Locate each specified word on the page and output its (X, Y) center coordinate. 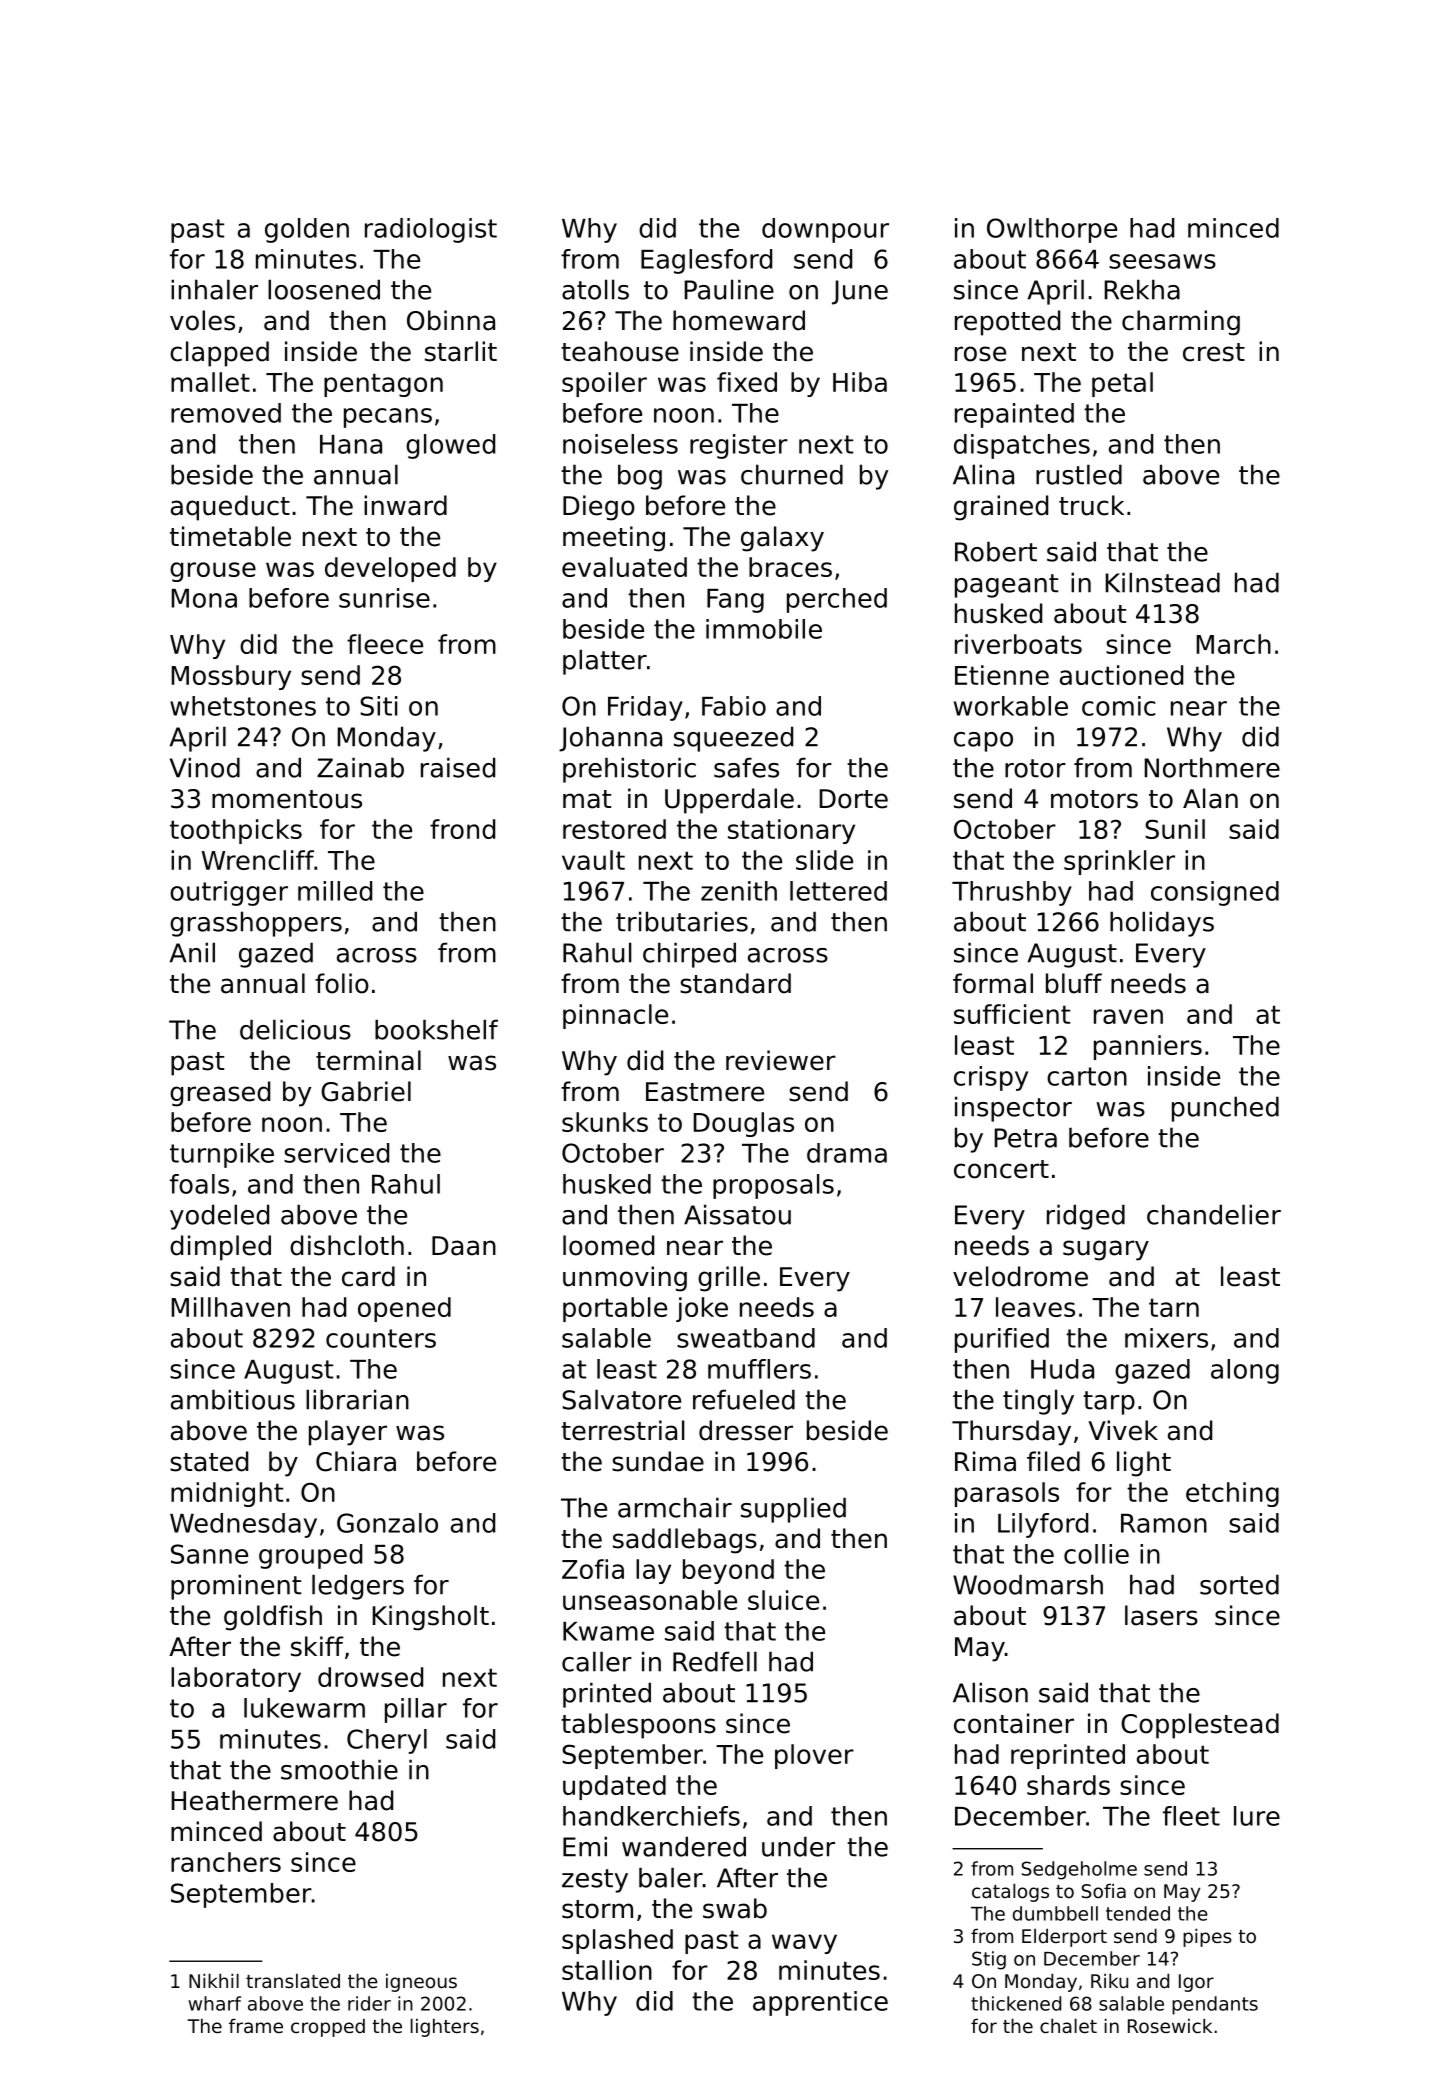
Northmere (1212, 767)
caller (597, 1661)
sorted (1239, 1584)
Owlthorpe (1052, 230)
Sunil (1175, 829)
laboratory (236, 1679)
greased (220, 1094)
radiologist (431, 230)
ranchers (226, 1862)
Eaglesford (706, 261)
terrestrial (622, 1430)
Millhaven (231, 1307)
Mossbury (231, 677)
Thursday (1011, 1433)
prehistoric (629, 770)
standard (735, 983)
